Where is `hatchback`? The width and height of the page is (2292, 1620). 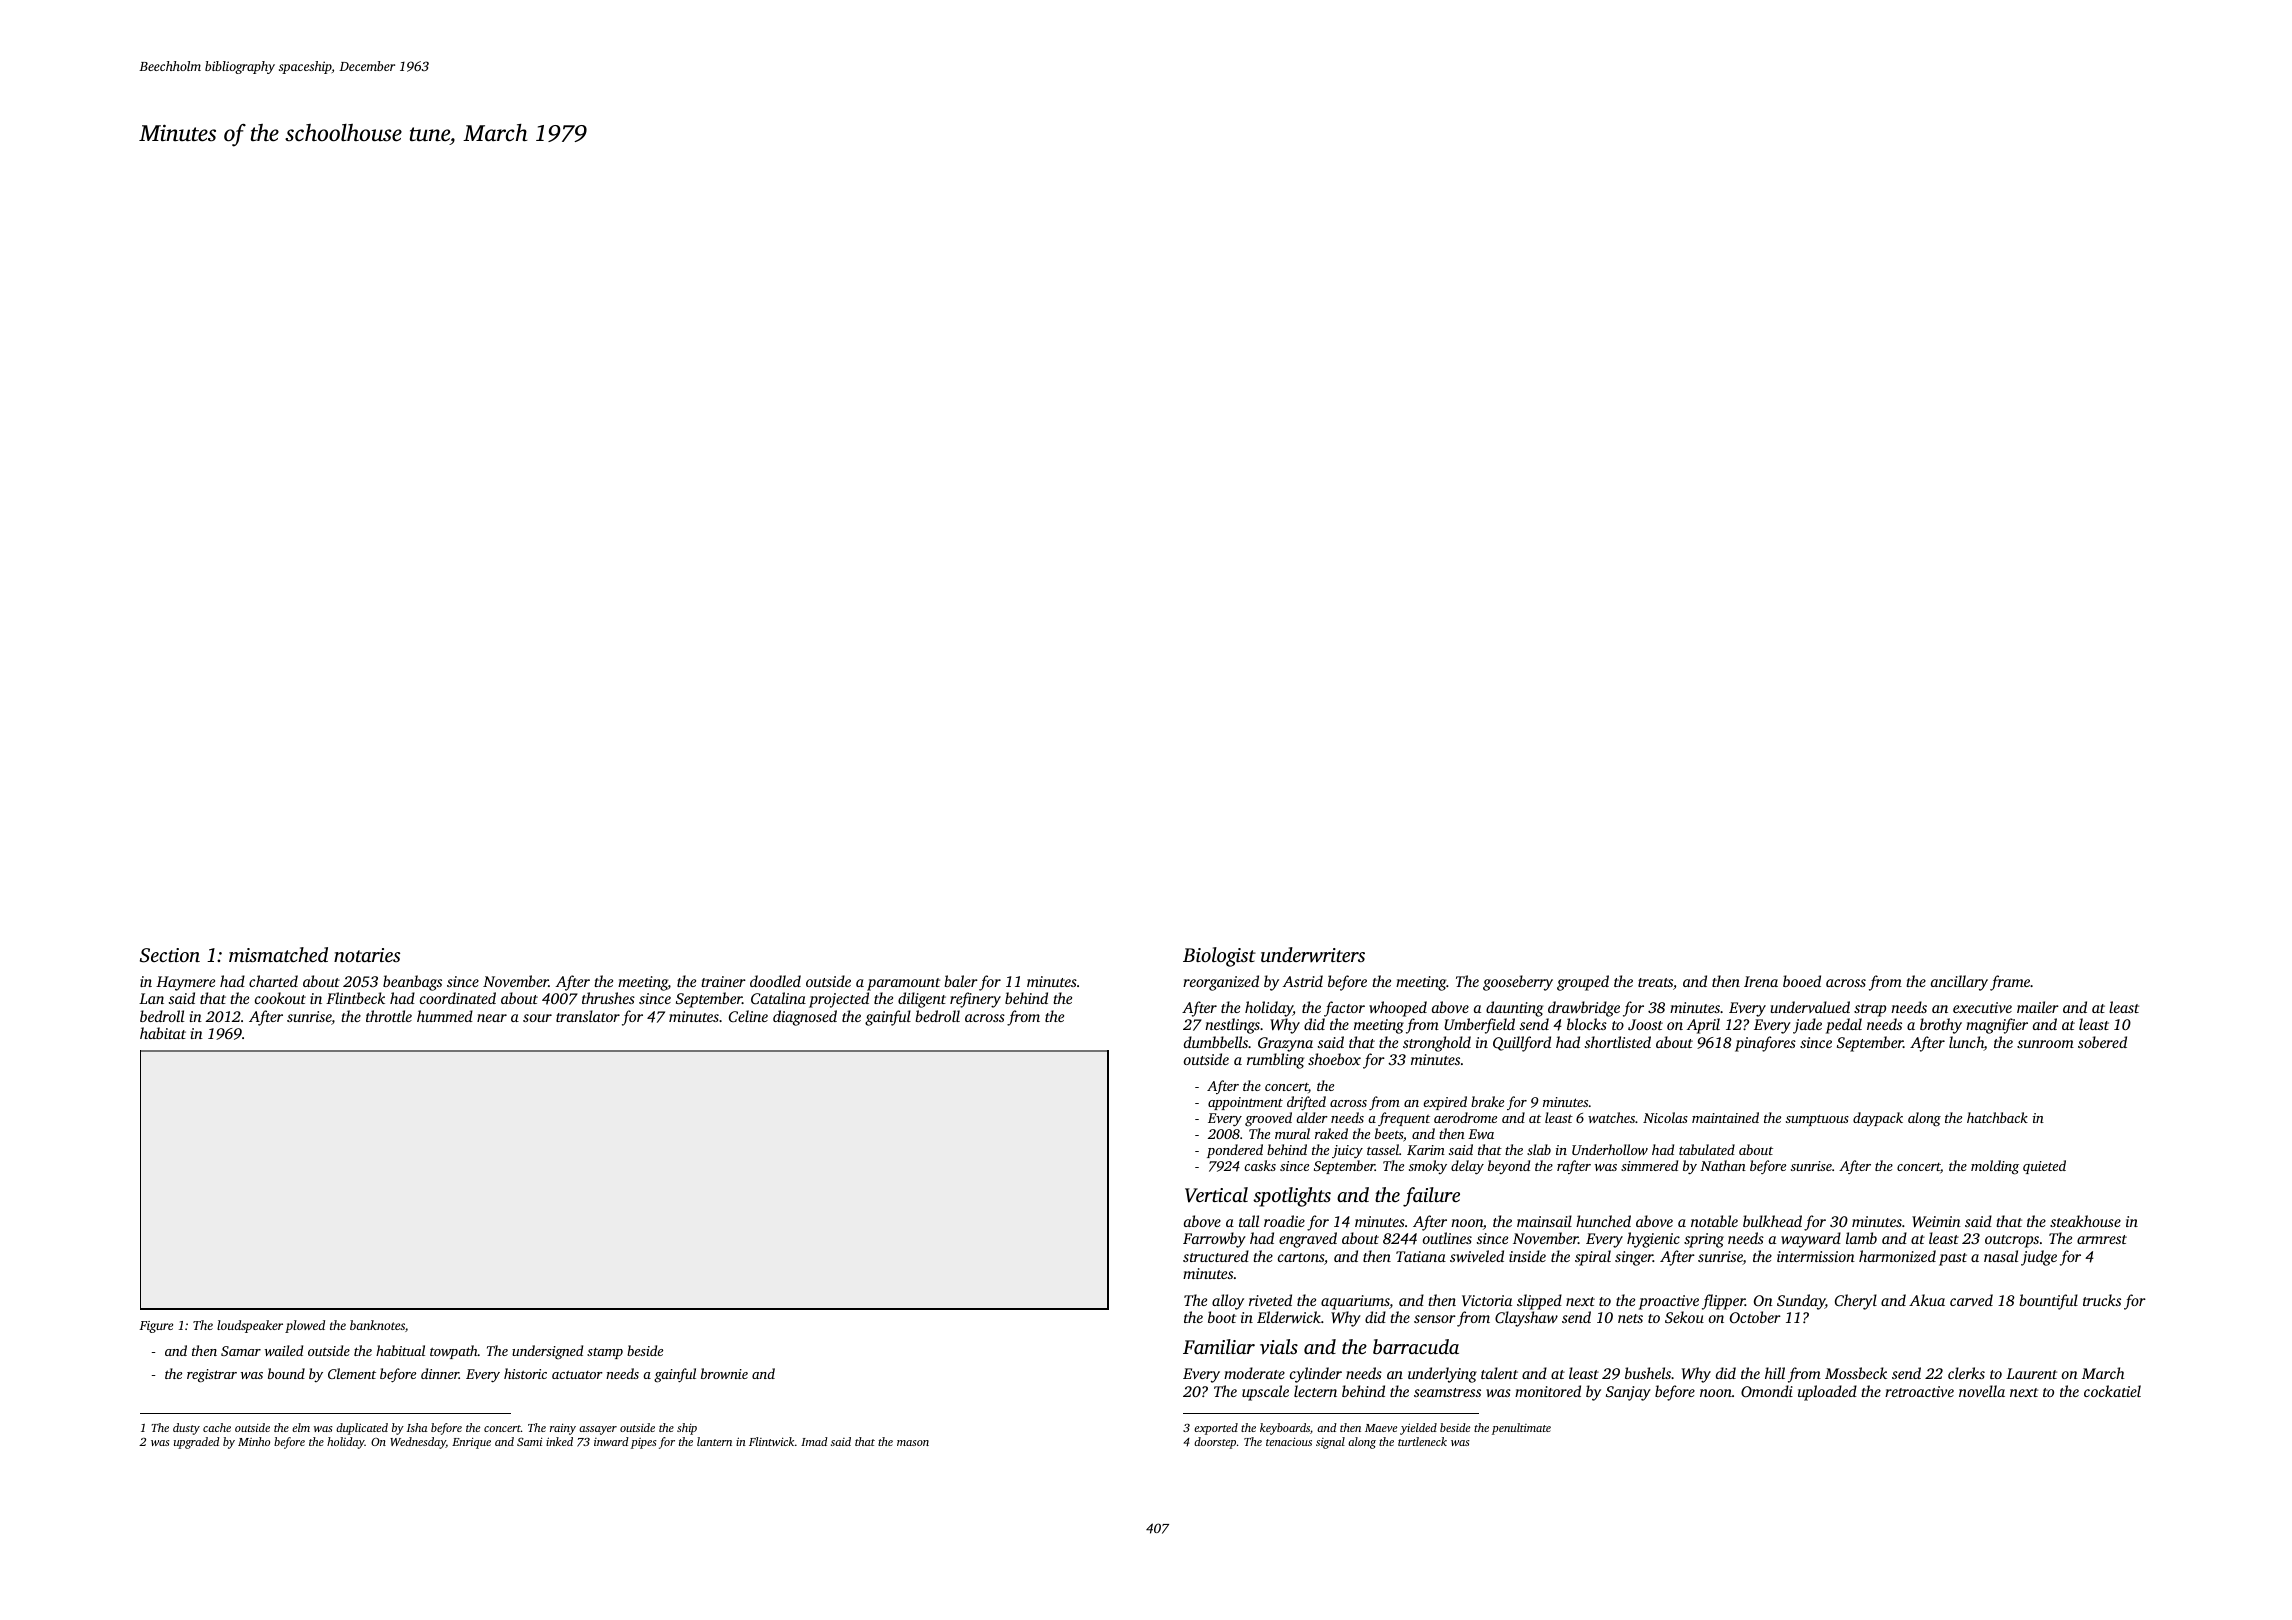 hatchback is located at coordinates (1997, 1117).
